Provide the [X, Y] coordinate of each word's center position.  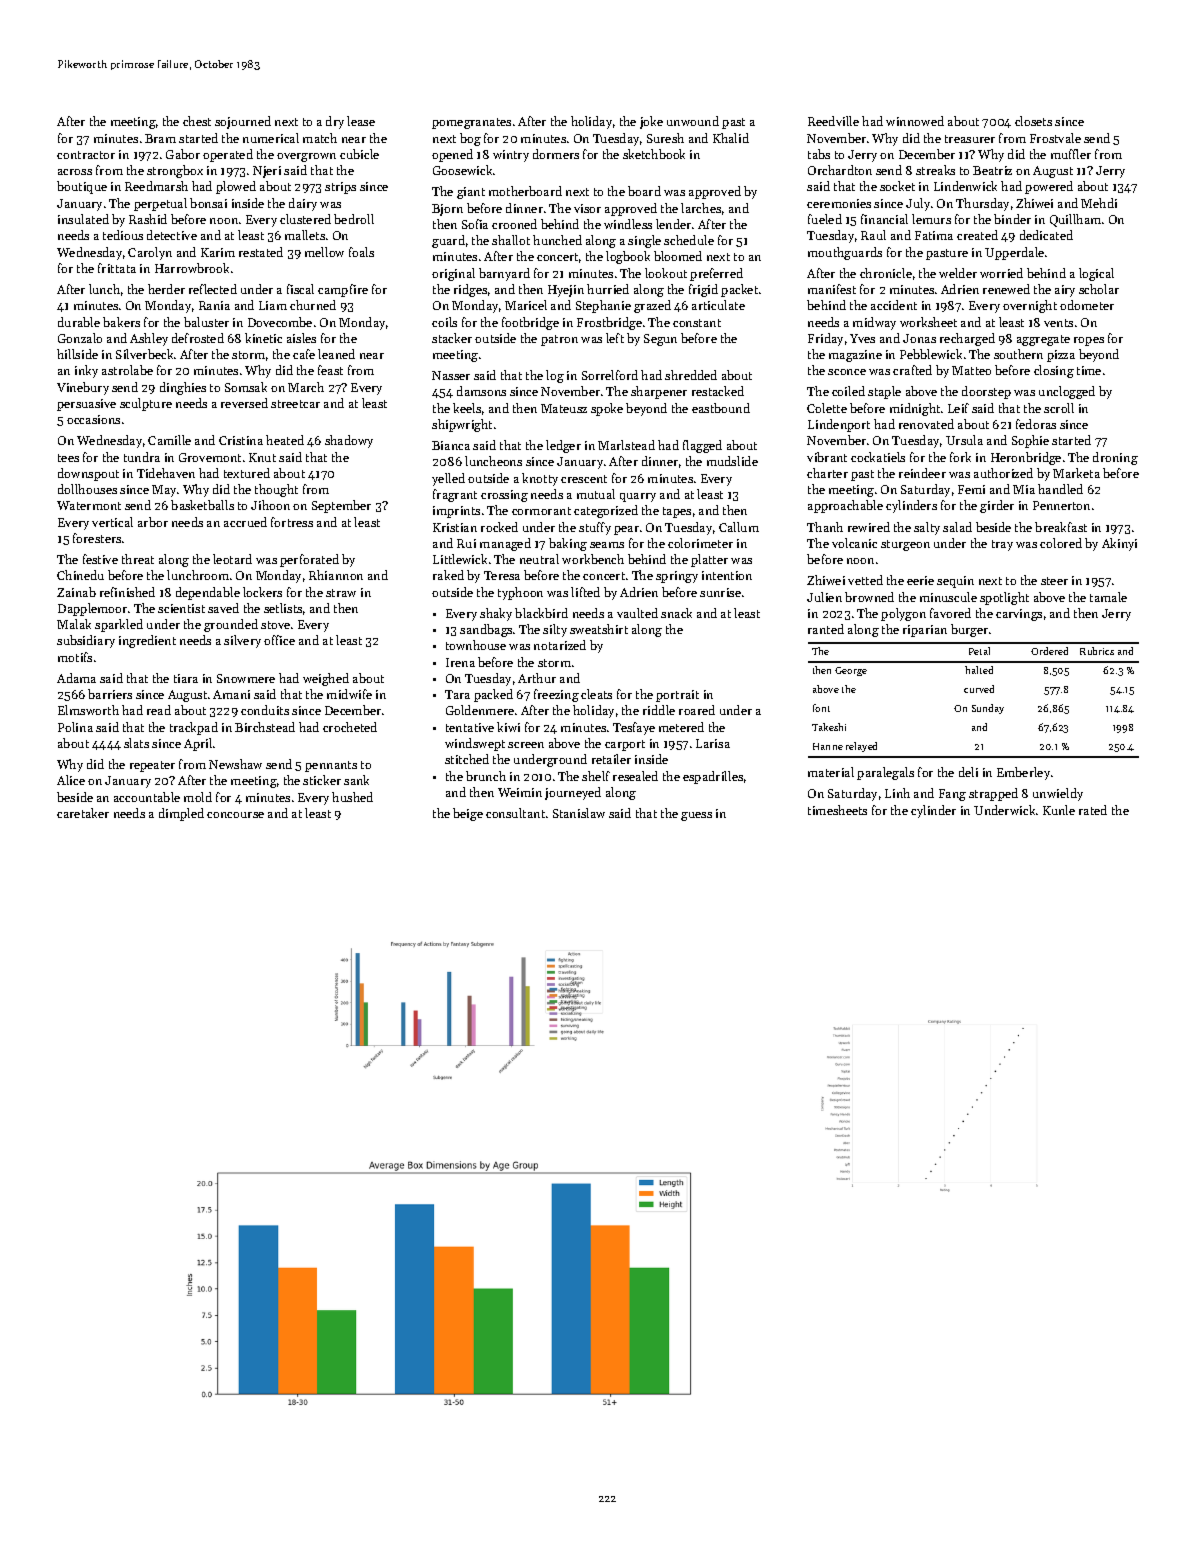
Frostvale [1055, 138]
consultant [515, 813]
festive [100, 559]
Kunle [1059, 810]
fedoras [1036, 424]
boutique [82, 187]
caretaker [83, 813]
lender [673, 224]
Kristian [455, 527]
